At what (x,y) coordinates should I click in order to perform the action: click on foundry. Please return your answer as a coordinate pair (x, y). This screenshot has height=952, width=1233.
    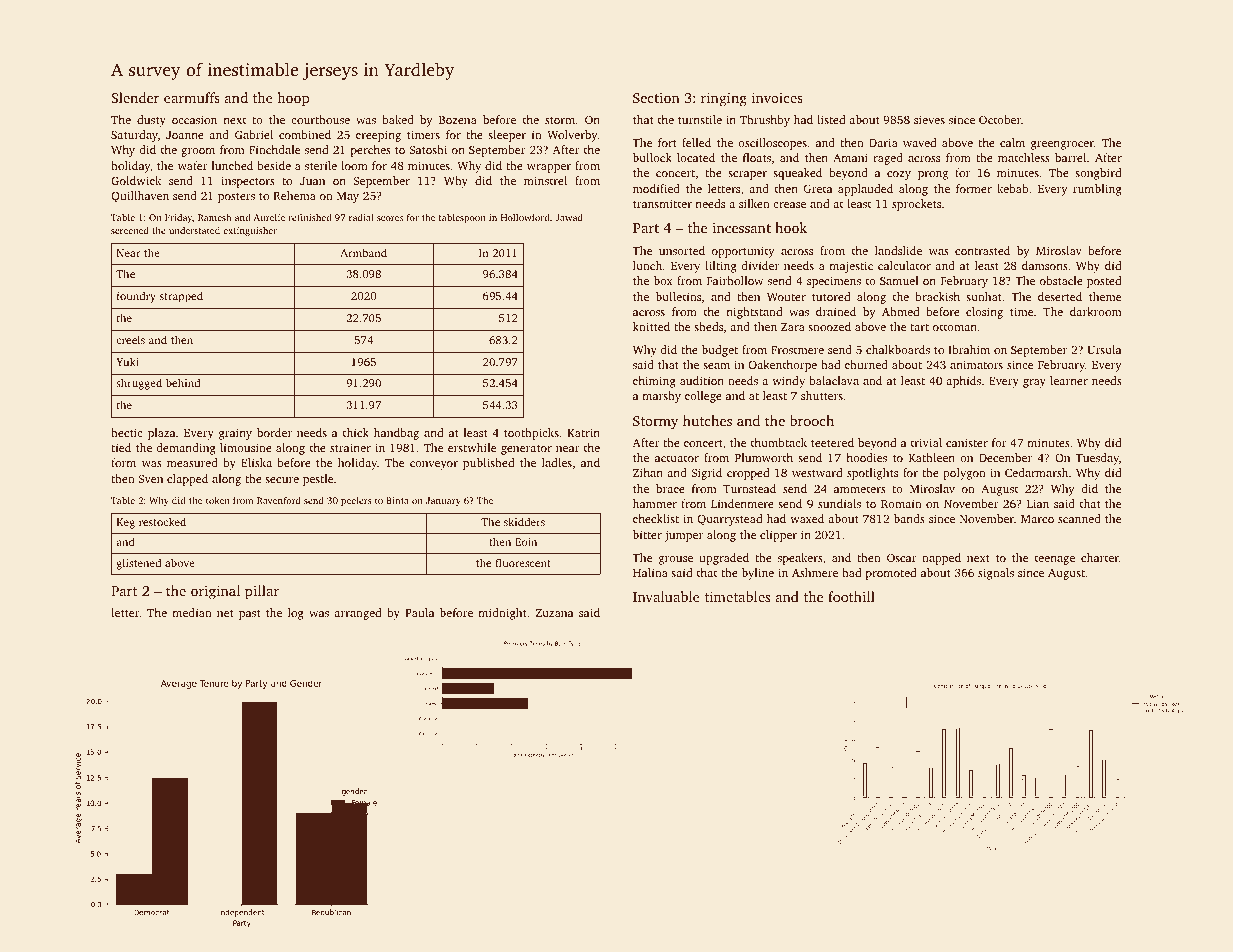
    Looking at the image, I should click on (136, 297).
